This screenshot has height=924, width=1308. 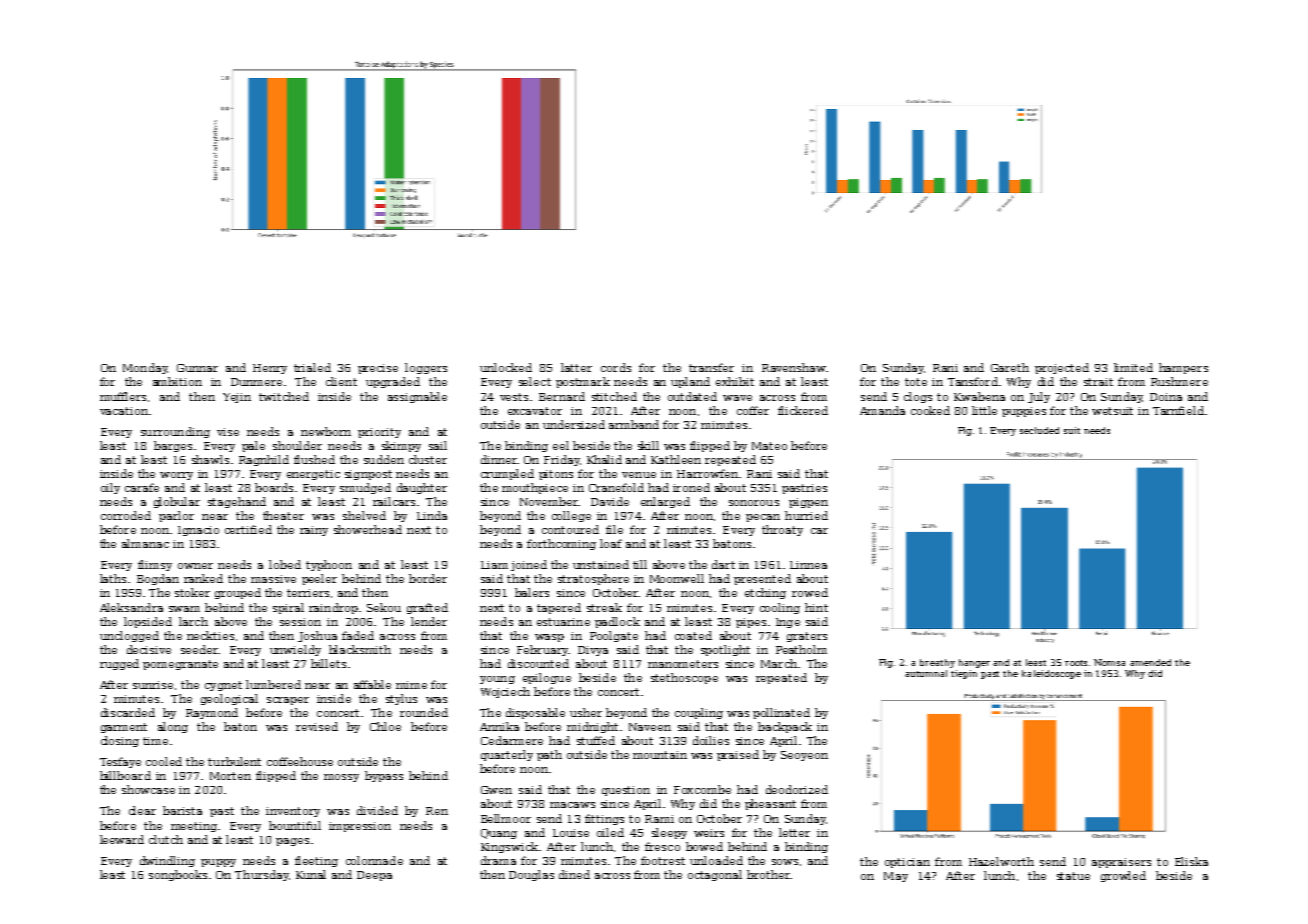 What do you see at coordinates (797, 789) in the screenshot?
I see `deodorized` at bounding box center [797, 789].
